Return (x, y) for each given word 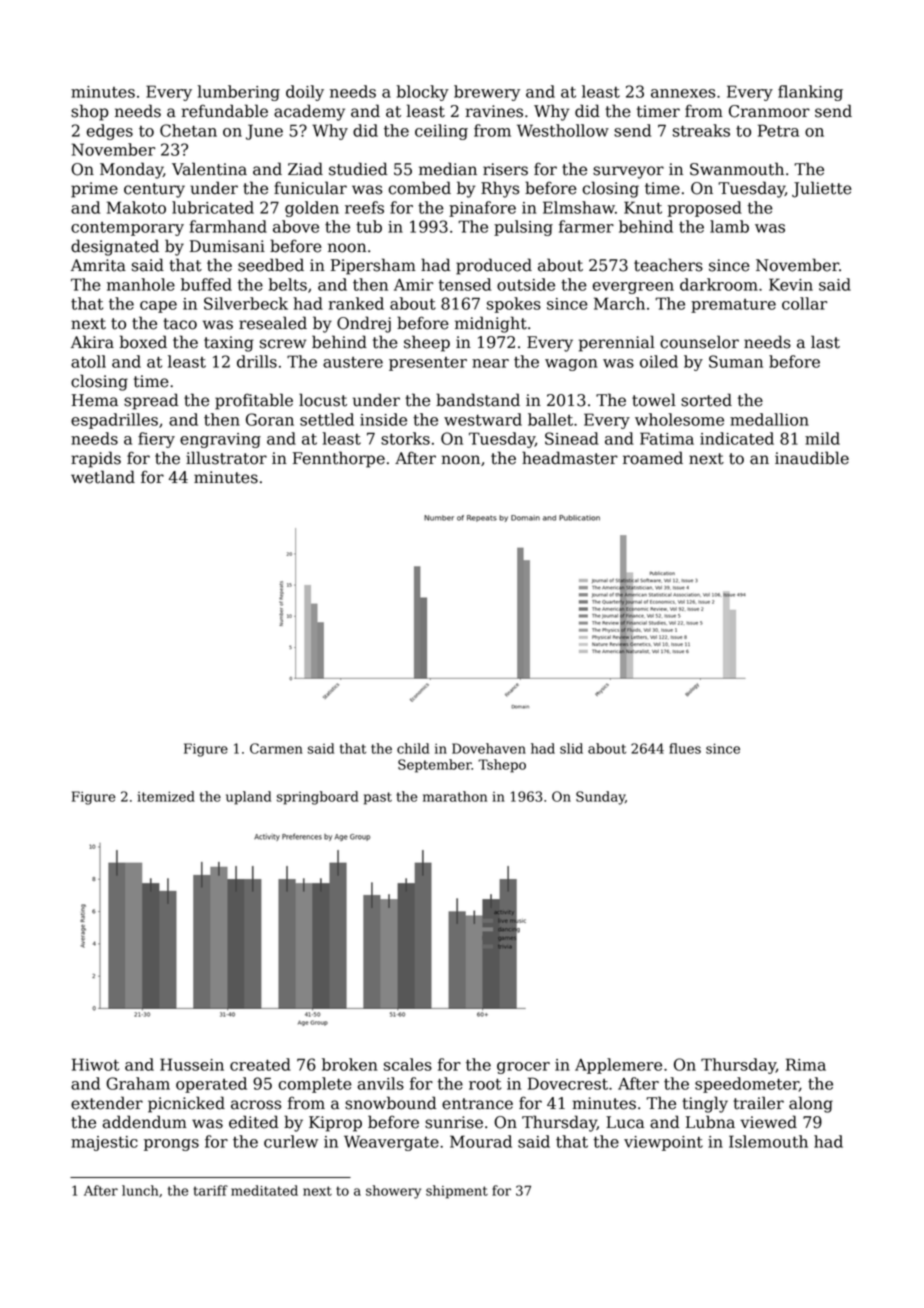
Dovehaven (489, 748)
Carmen (276, 748)
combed (420, 188)
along (811, 1104)
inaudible (812, 458)
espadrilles (114, 421)
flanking (810, 93)
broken (349, 1064)
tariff (211, 1190)
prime (94, 190)
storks (405, 438)
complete (315, 1085)
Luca (625, 1122)
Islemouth (768, 1141)
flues (685, 748)
